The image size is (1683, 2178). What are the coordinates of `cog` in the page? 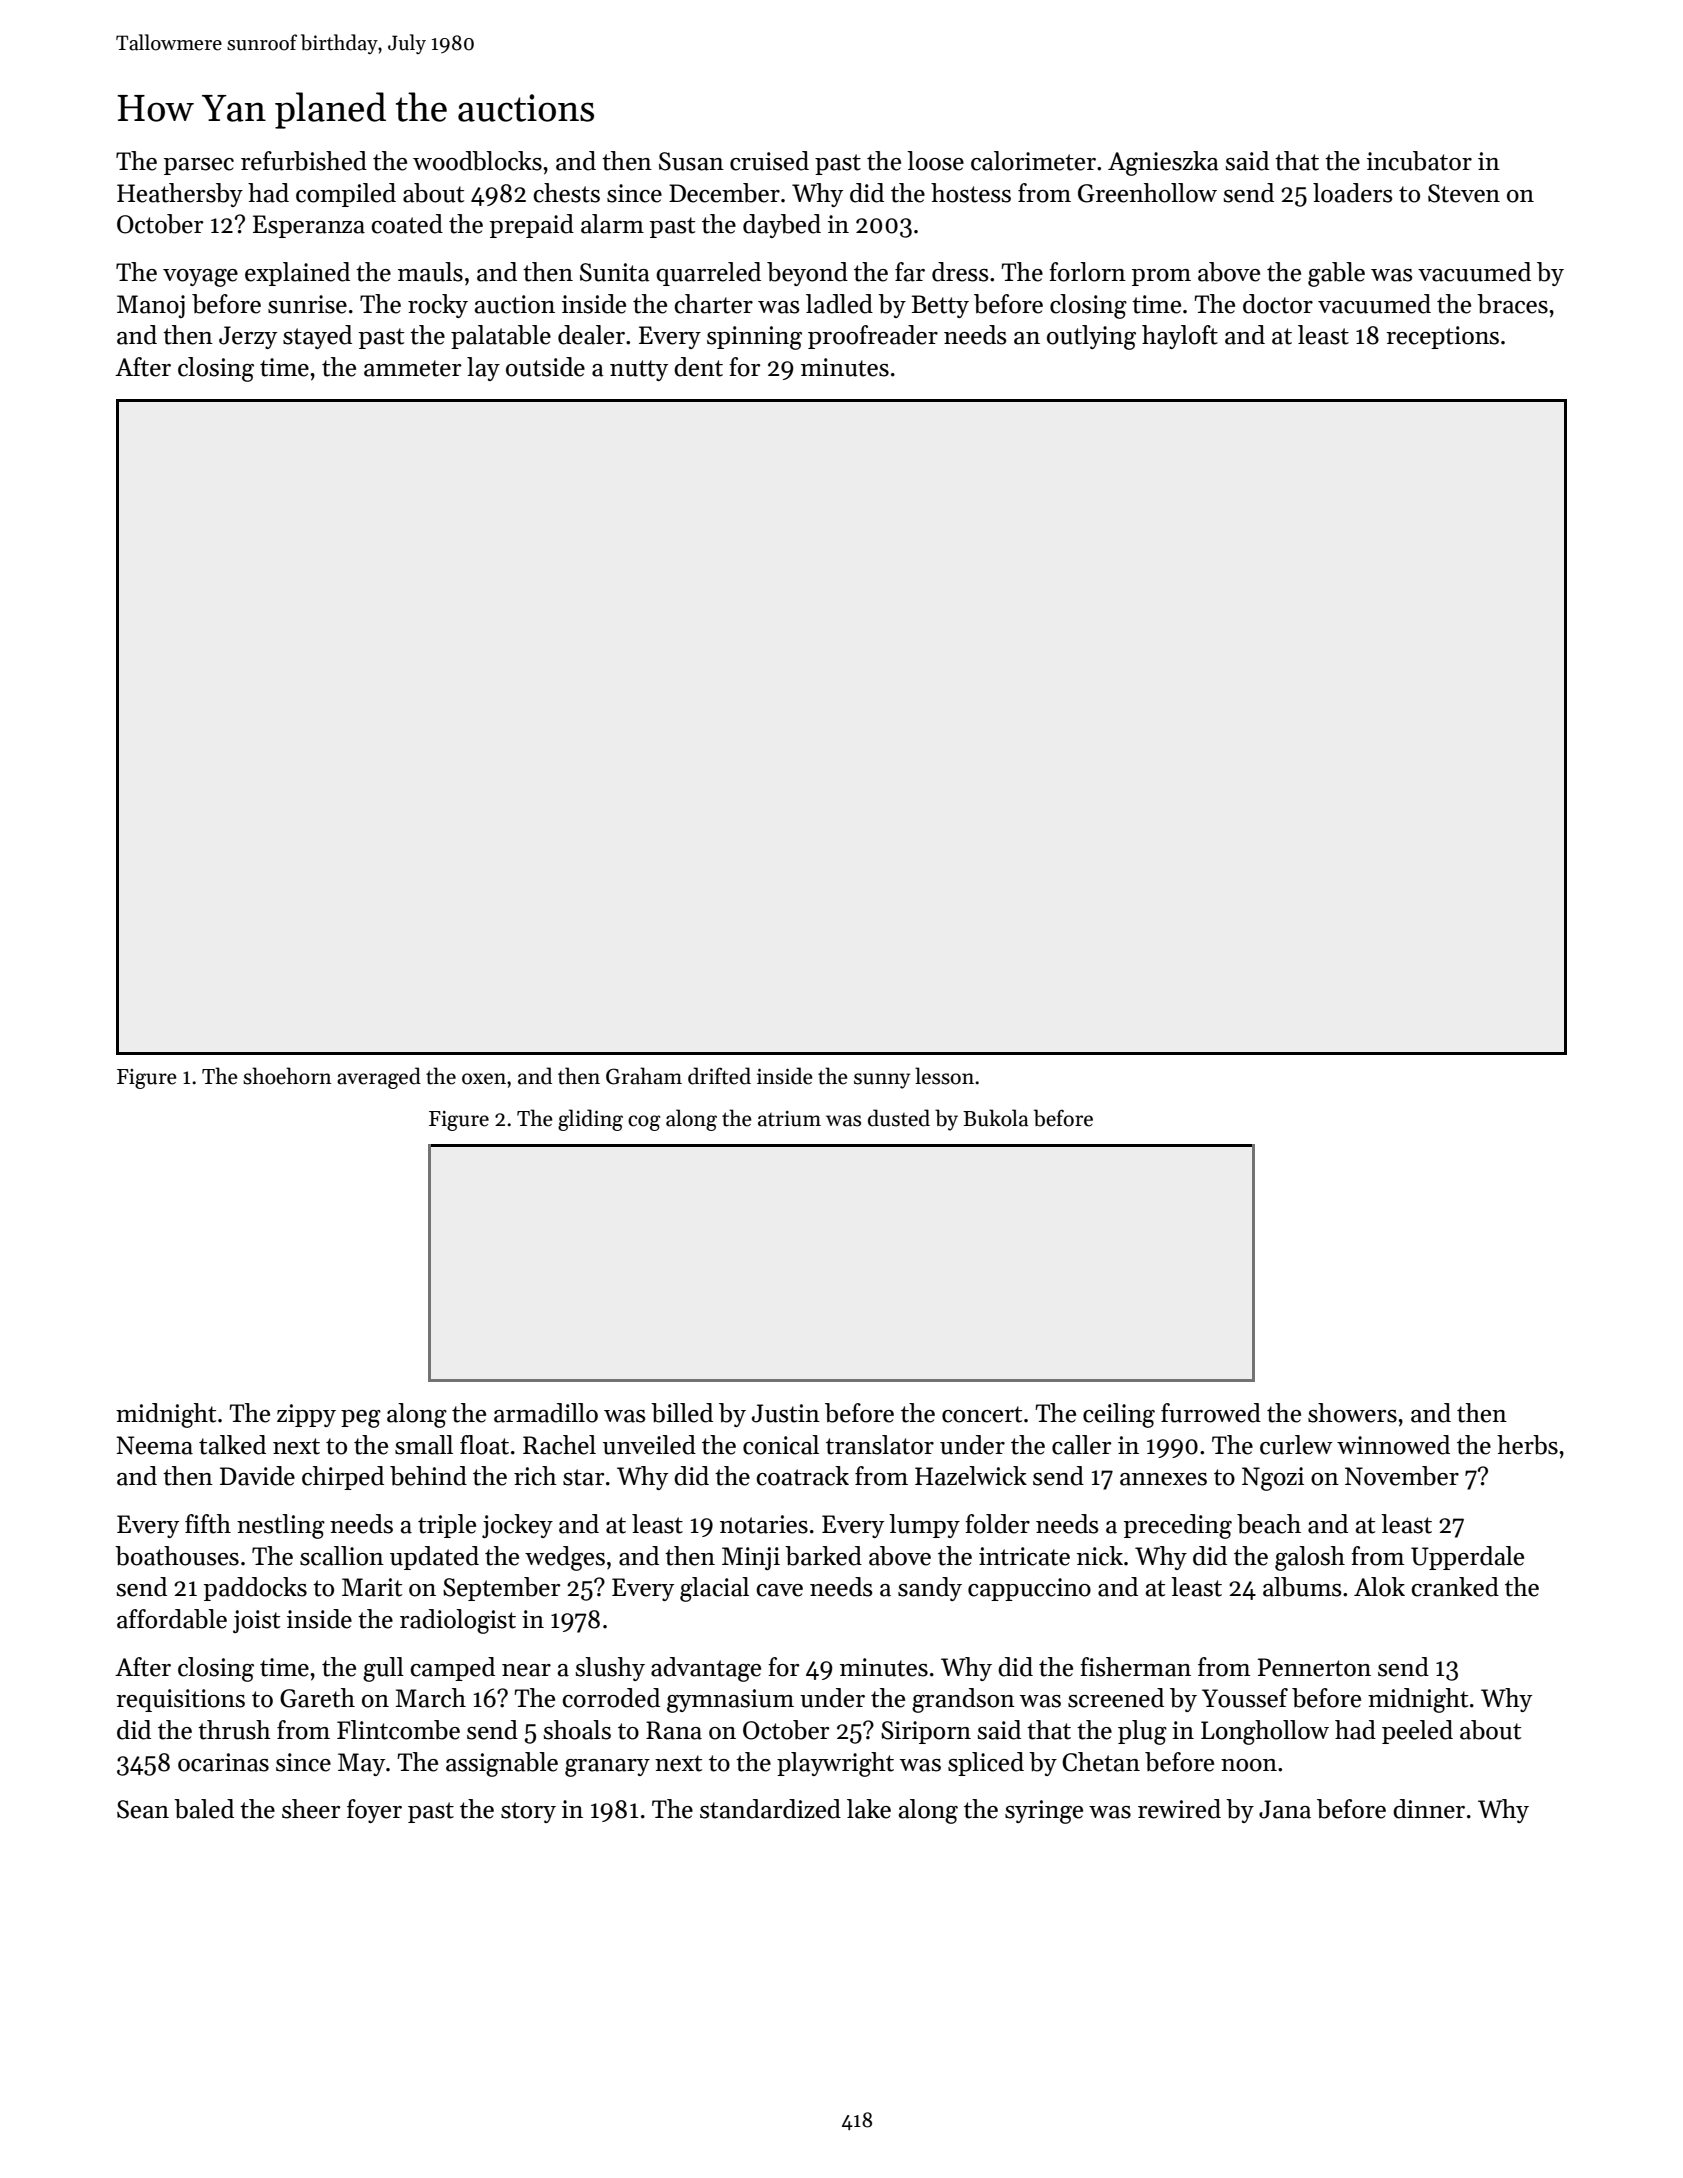 It's located at (644, 1123).
